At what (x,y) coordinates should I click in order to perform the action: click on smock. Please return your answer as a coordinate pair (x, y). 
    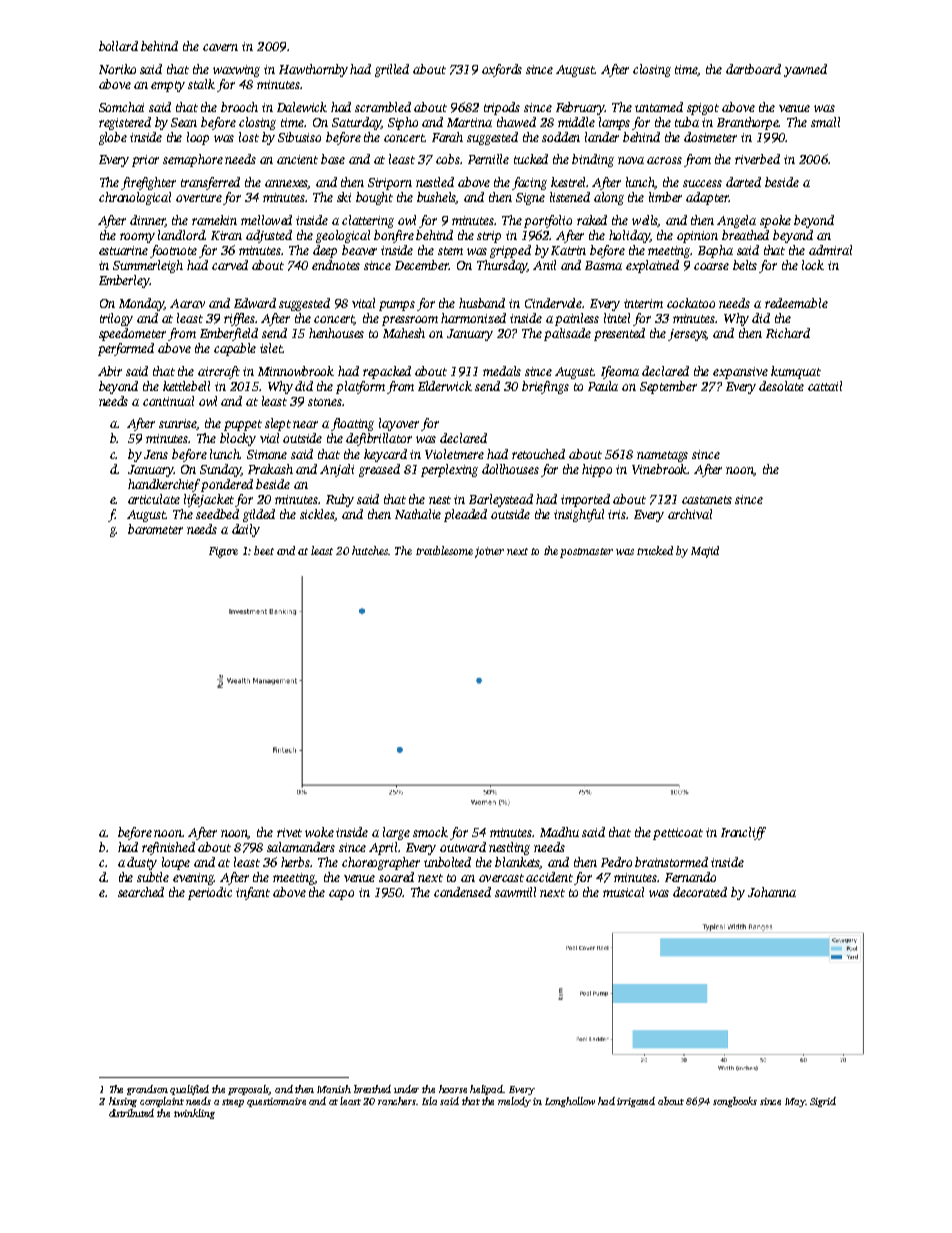
    Looking at the image, I should click on (430, 832).
